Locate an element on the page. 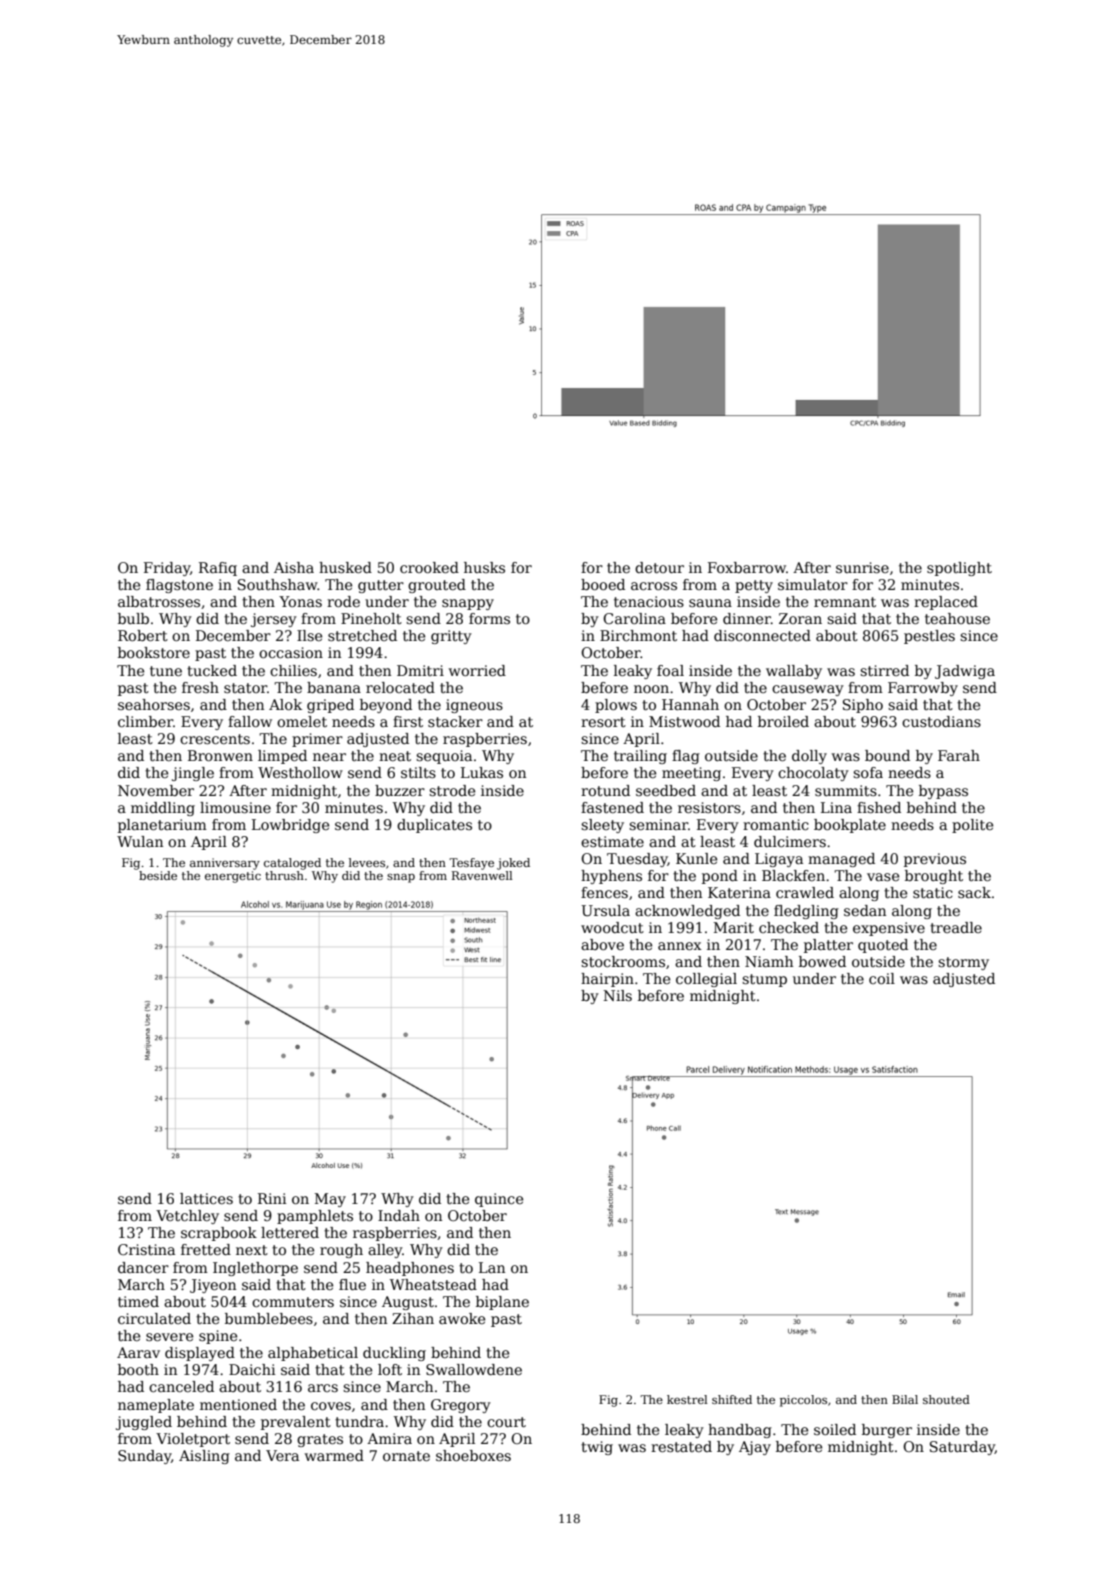  sequoia is located at coordinates (444, 757).
